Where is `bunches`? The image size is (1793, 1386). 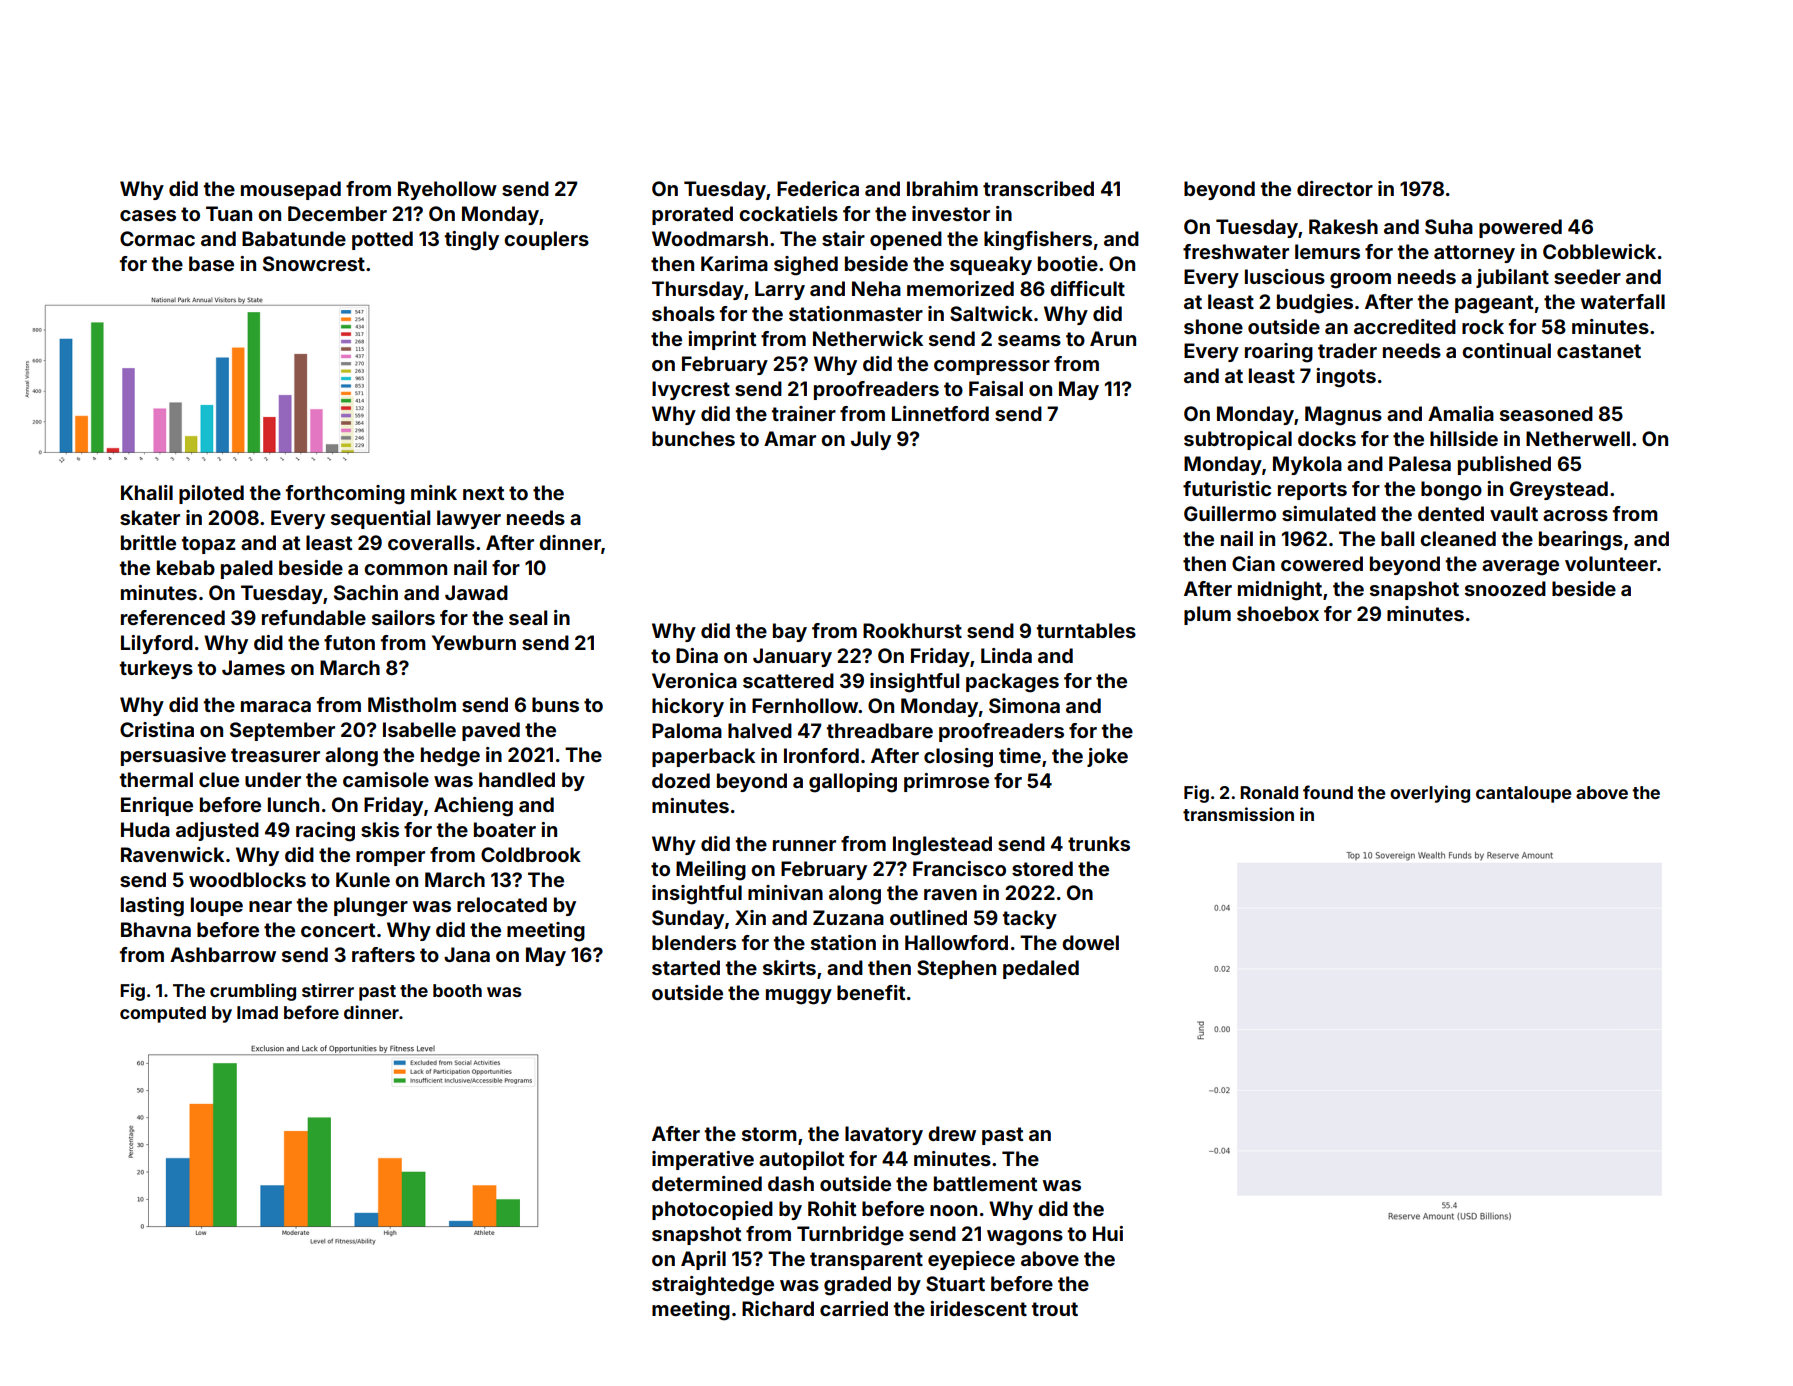 bunches is located at coordinates (693, 438).
